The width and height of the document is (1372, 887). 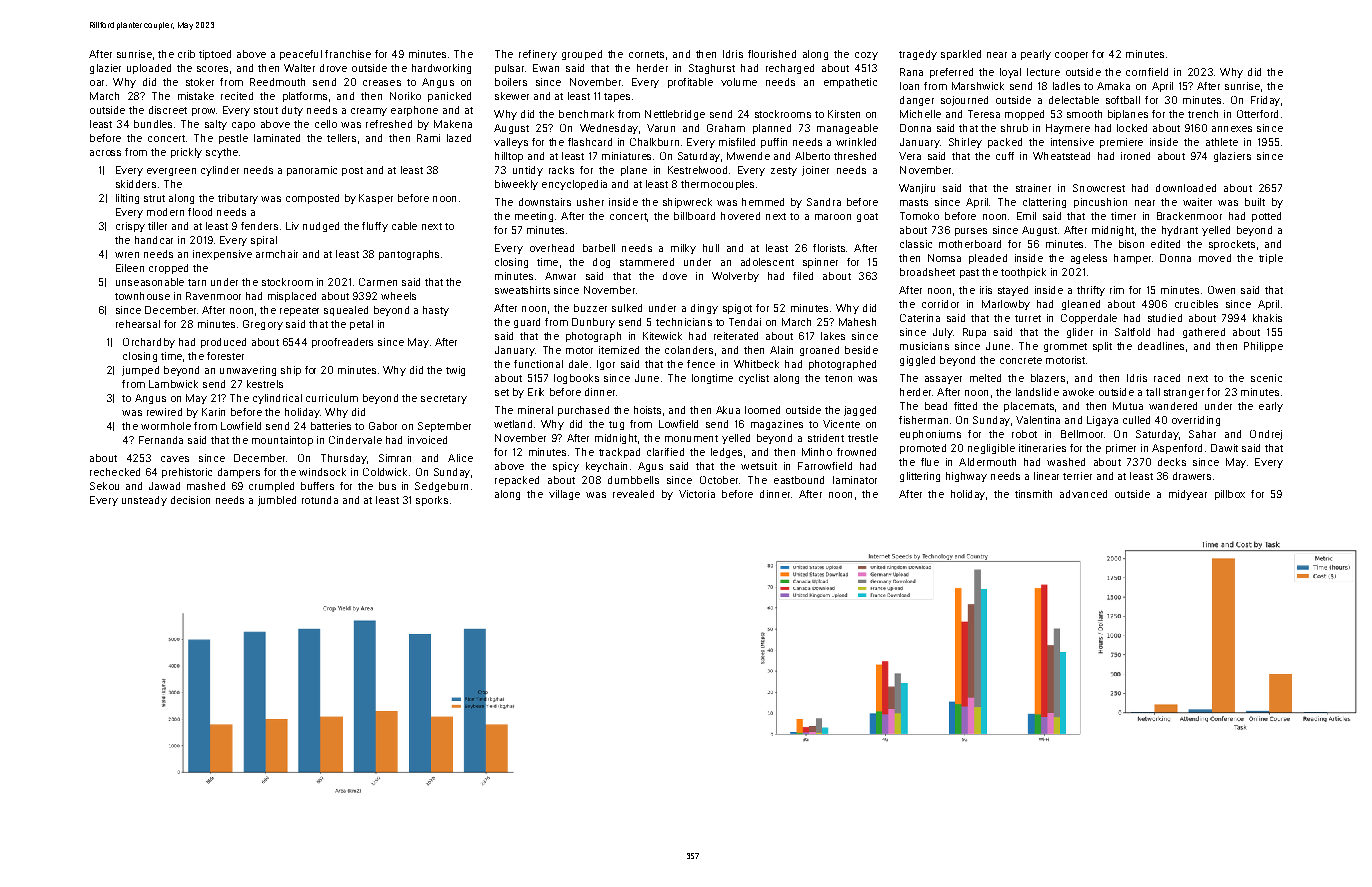 What do you see at coordinates (263, 325) in the document?
I see `Gregory` at bounding box center [263, 325].
